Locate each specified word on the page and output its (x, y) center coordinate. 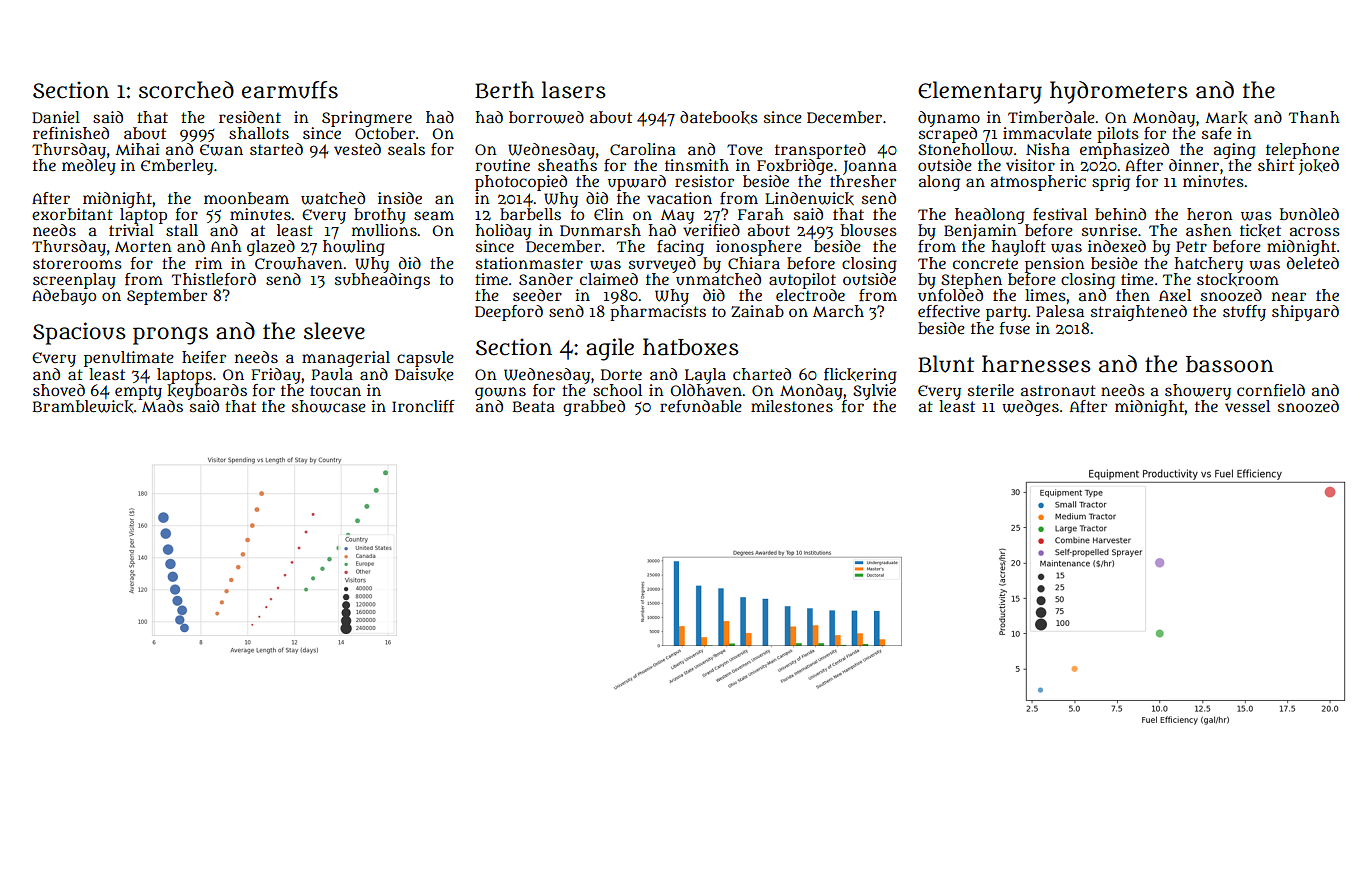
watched (333, 198)
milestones (792, 406)
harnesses (1036, 364)
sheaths (567, 165)
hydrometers (1119, 92)
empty (138, 392)
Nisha (1048, 149)
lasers (574, 90)
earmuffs (290, 90)
